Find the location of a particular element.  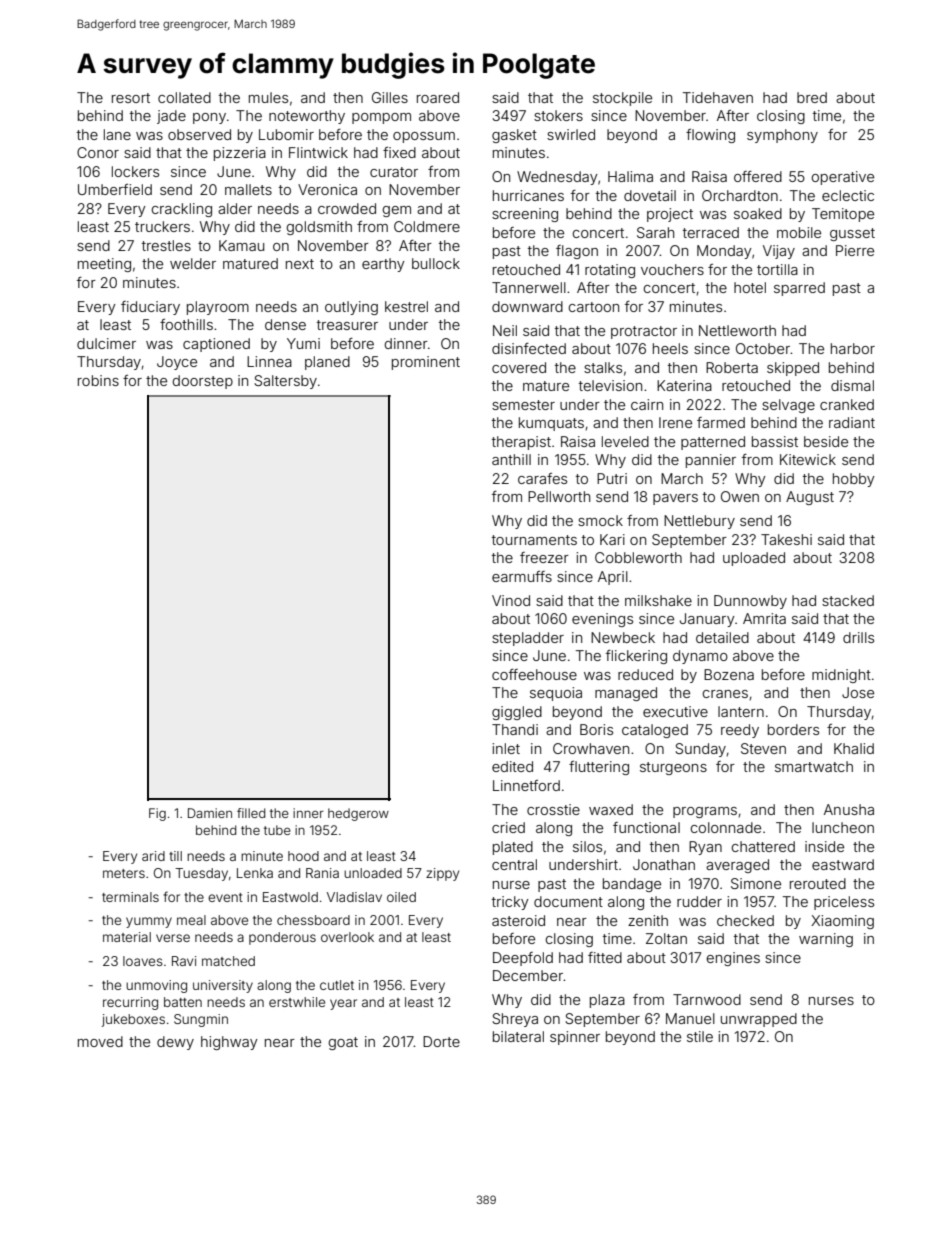

zippy is located at coordinates (442, 874).
